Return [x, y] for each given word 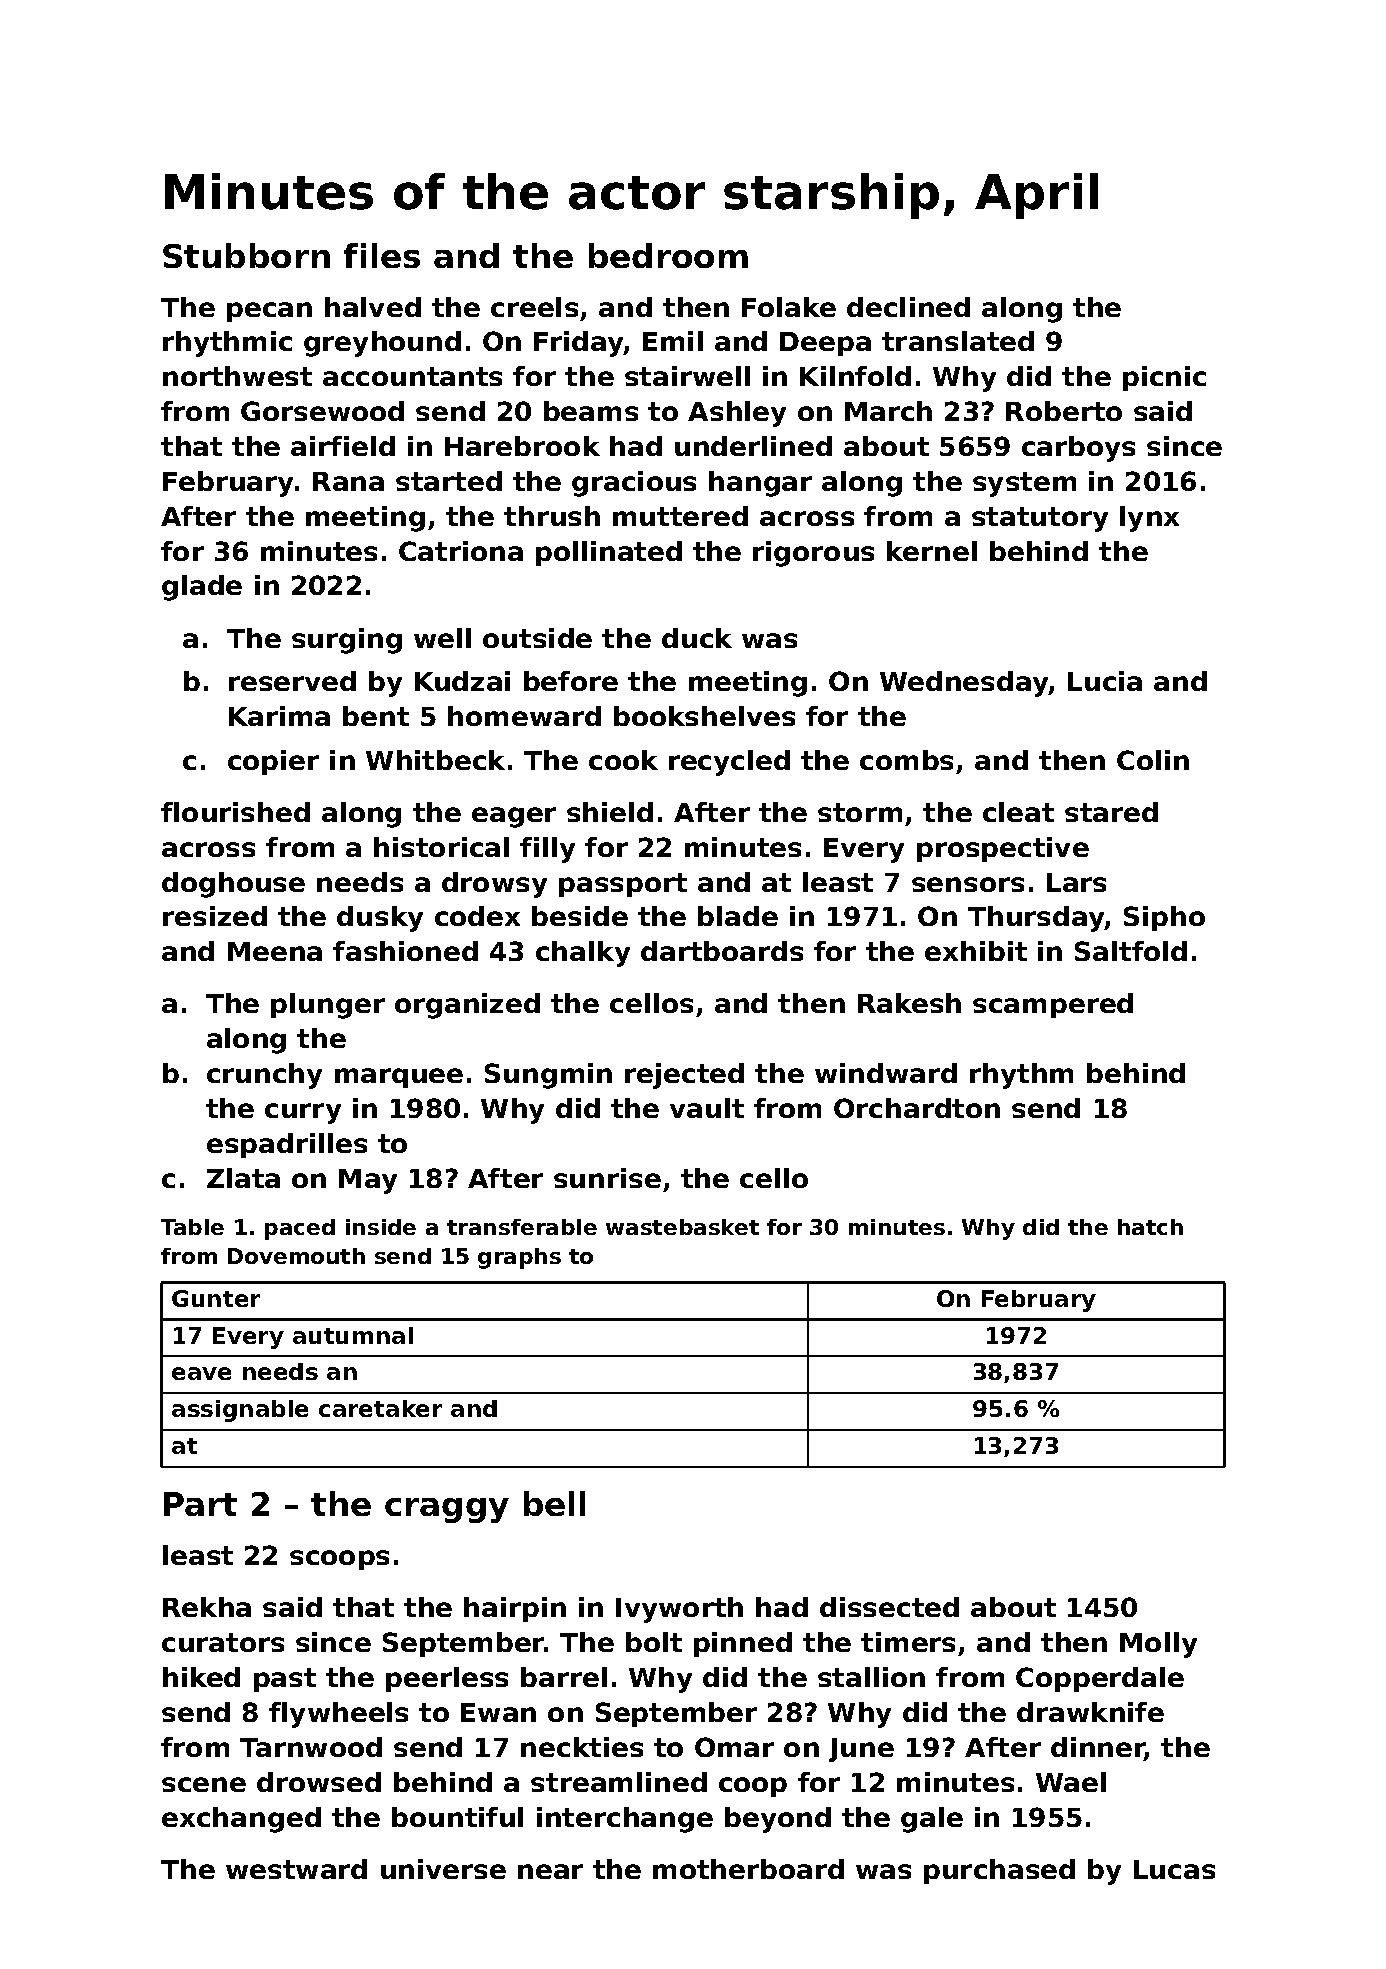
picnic [1164, 378]
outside [537, 638]
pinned [743, 1644]
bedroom [668, 255]
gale [932, 1820]
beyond [778, 1820]
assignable [240, 1411]
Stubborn [246, 255]
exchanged [241, 1820]
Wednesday [964, 684]
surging [347, 641]
